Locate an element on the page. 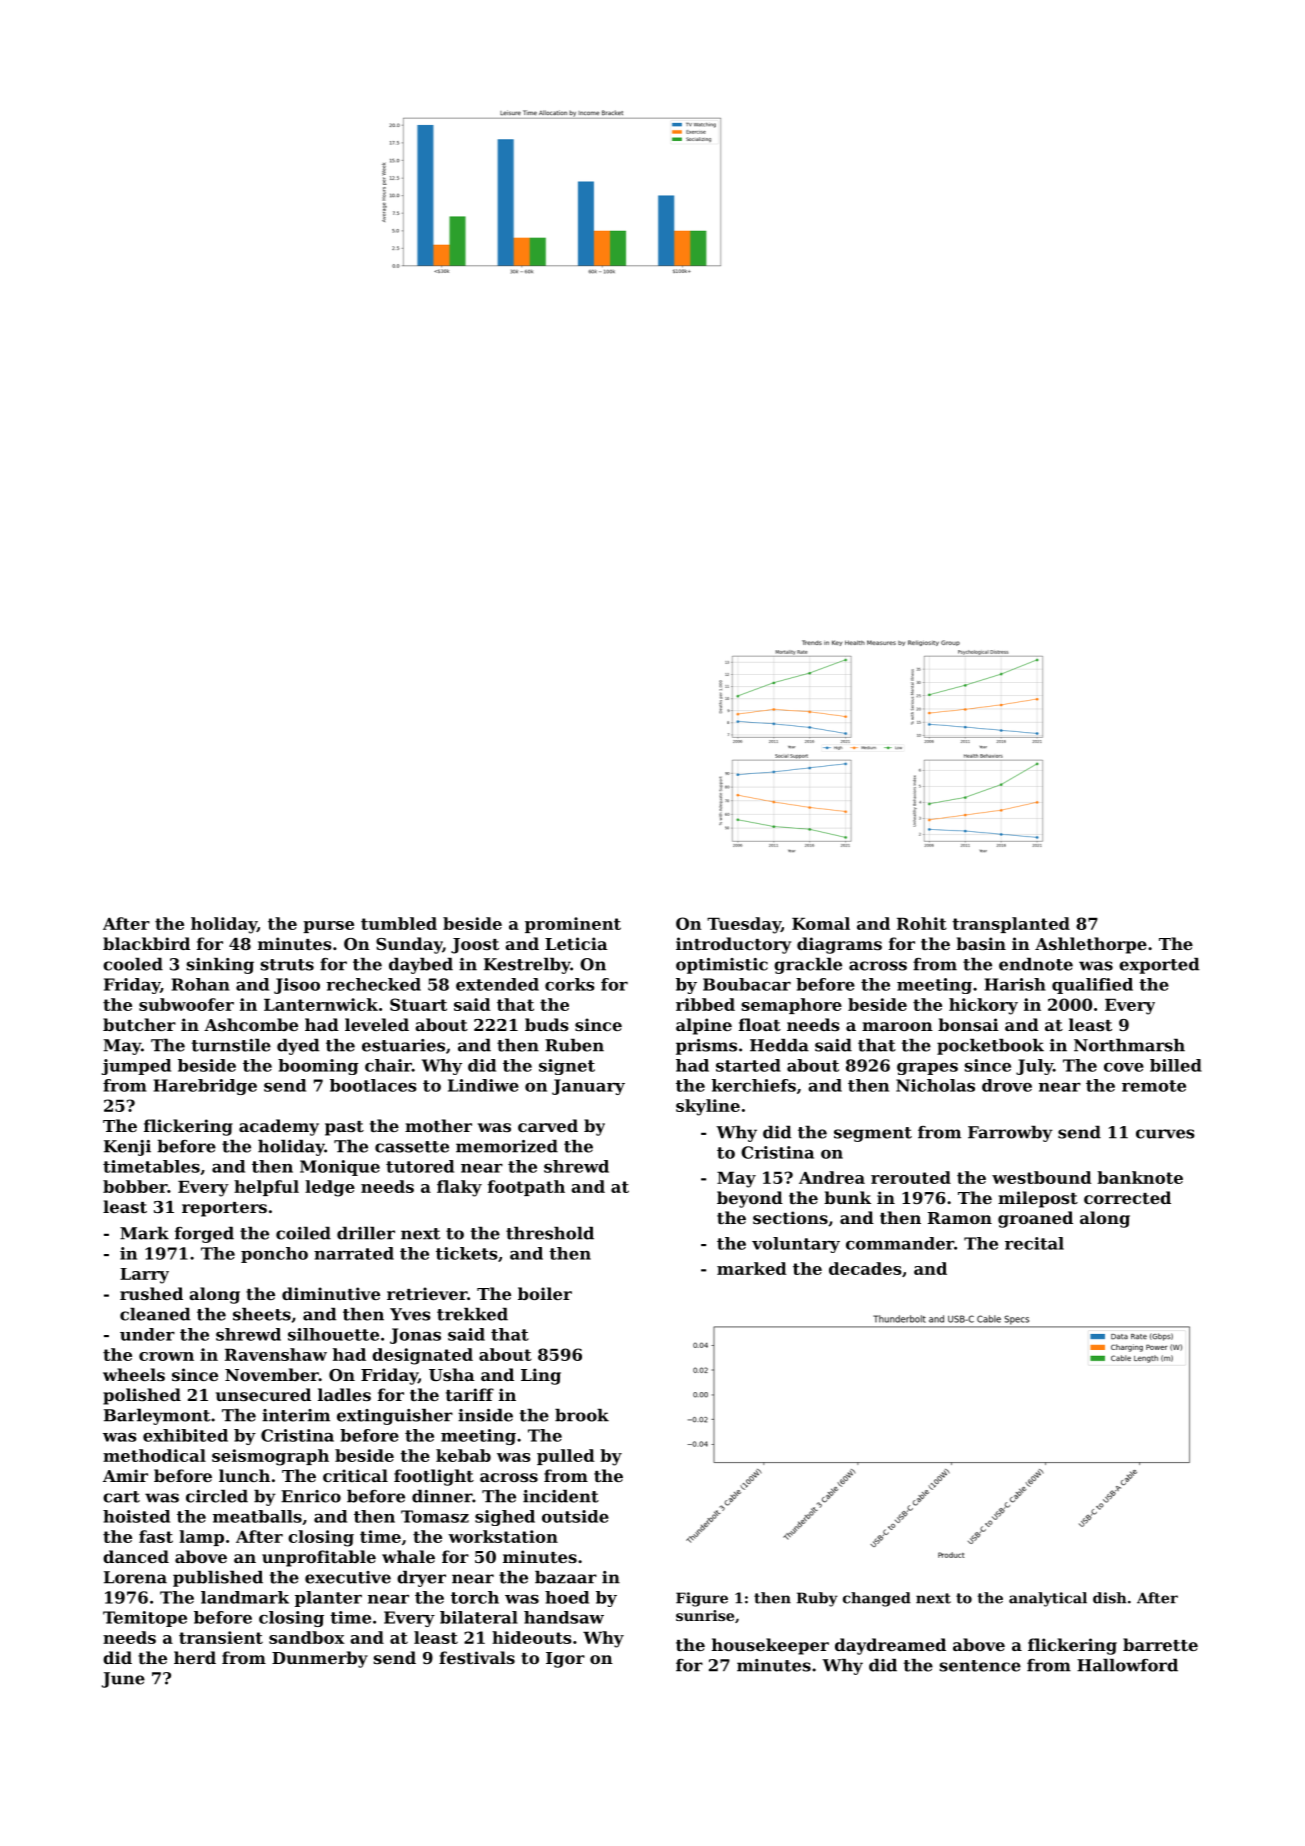 The height and width of the document is (1846, 1305). changed is located at coordinates (877, 1599).
